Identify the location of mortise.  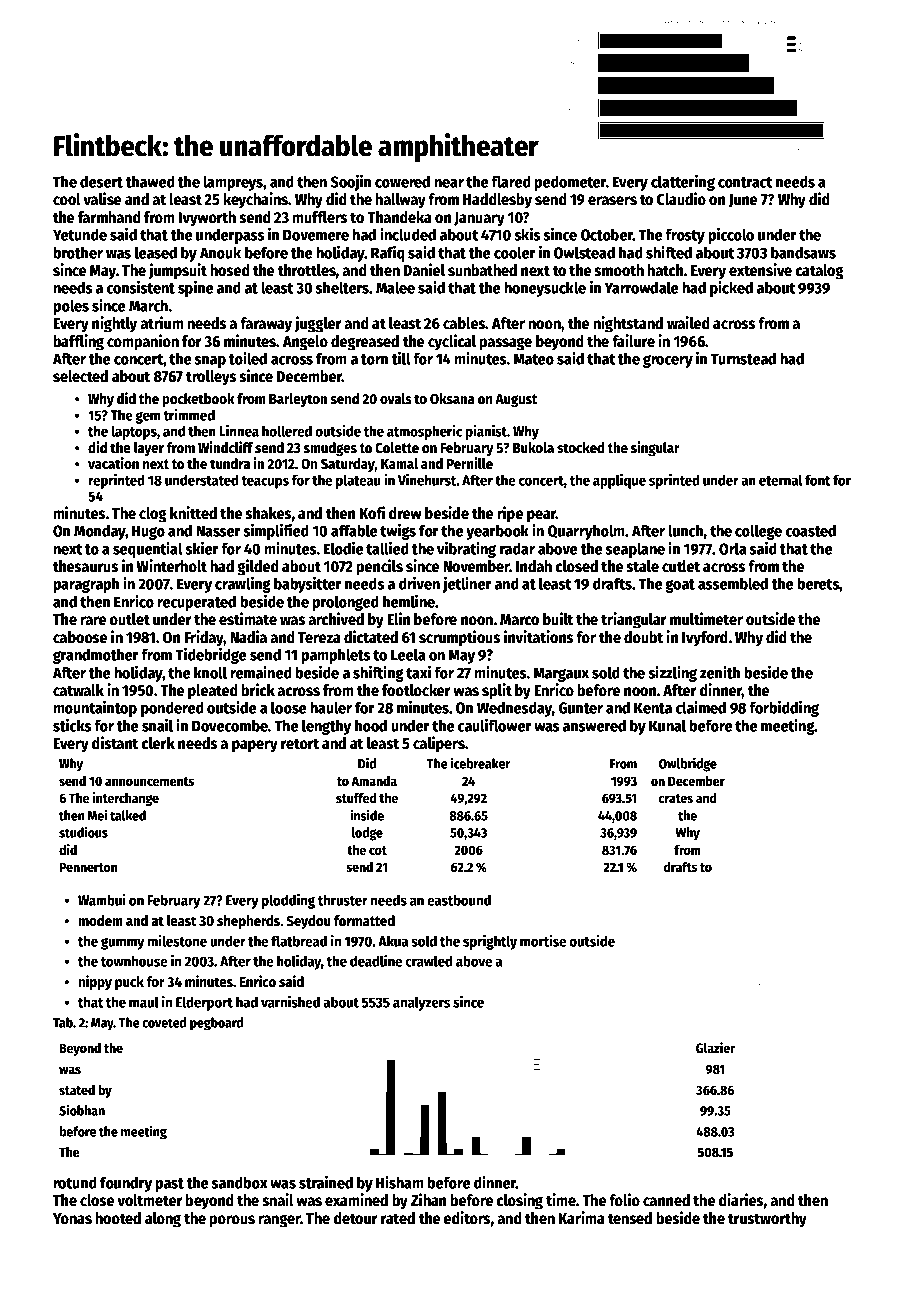
(543, 941).
